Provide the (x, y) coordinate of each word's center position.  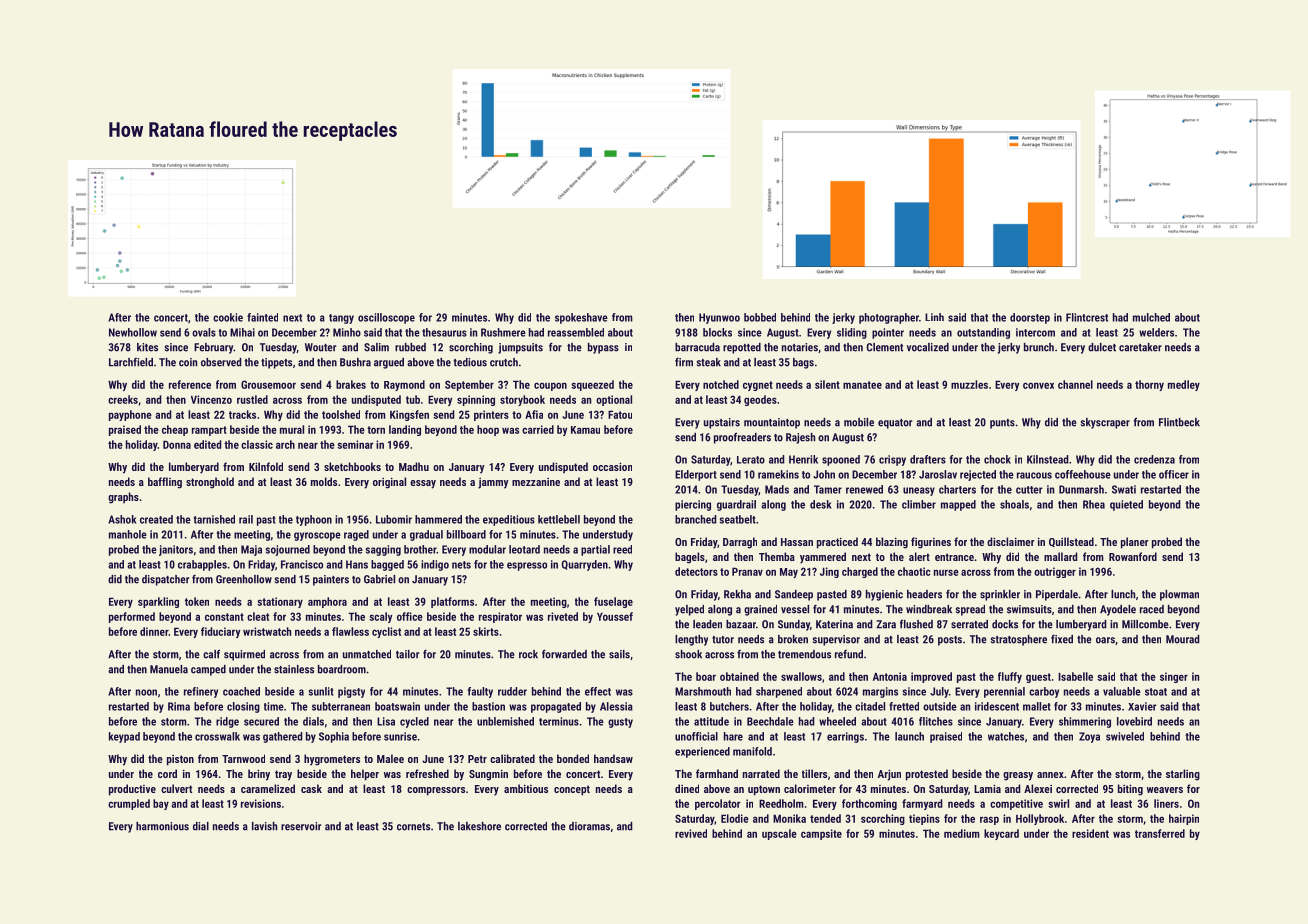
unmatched (367, 654)
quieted (1126, 505)
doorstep (1030, 318)
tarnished (214, 519)
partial (595, 550)
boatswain (397, 706)
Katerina (834, 624)
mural (292, 429)
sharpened (779, 692)
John (824, 474)
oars (1105, 640)
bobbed (760, 317)
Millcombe (1145, 624)
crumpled (129, 804)
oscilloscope (386, 318)
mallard (1061, 556)
